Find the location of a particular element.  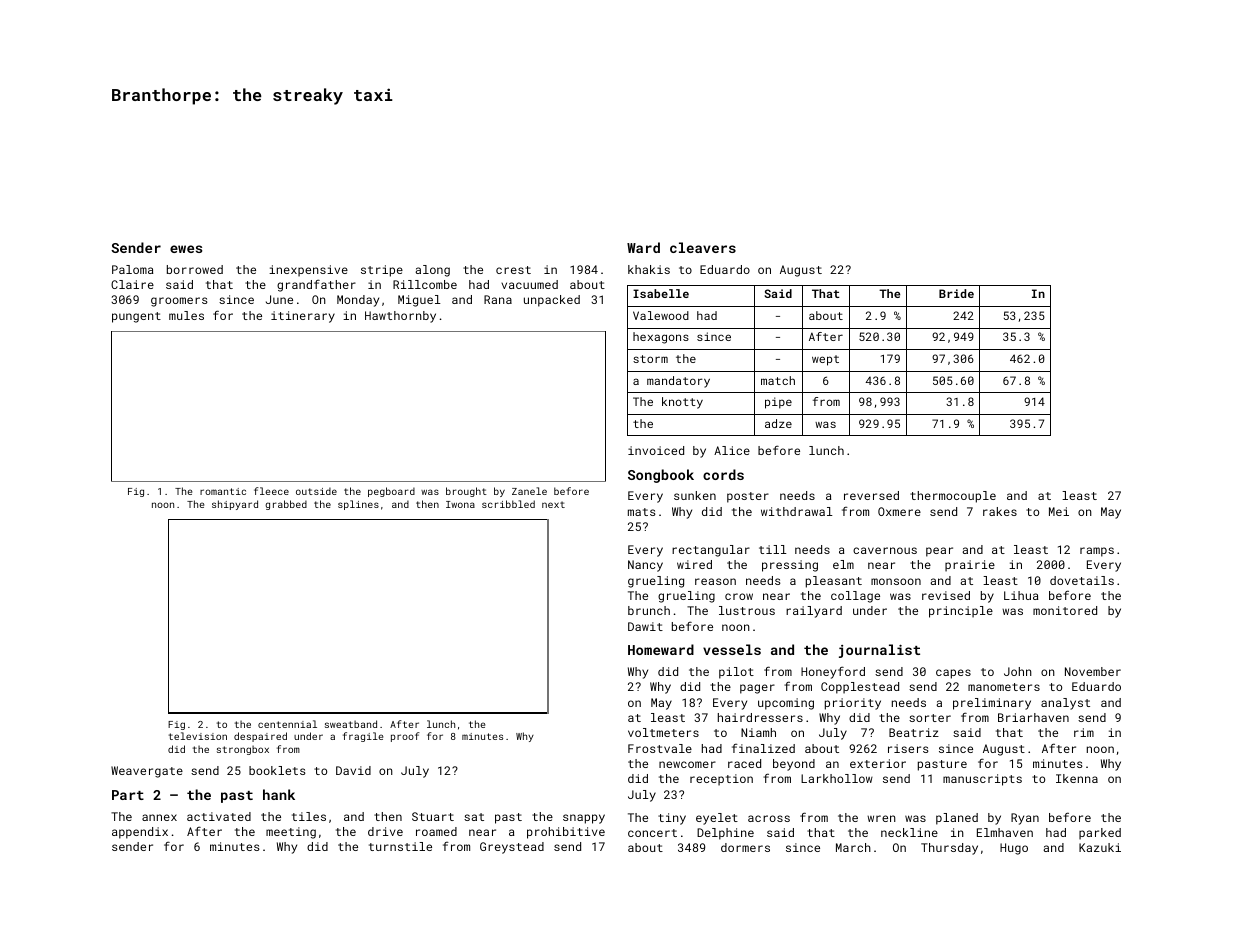

Dawit is located at coordinates (645, 626).
